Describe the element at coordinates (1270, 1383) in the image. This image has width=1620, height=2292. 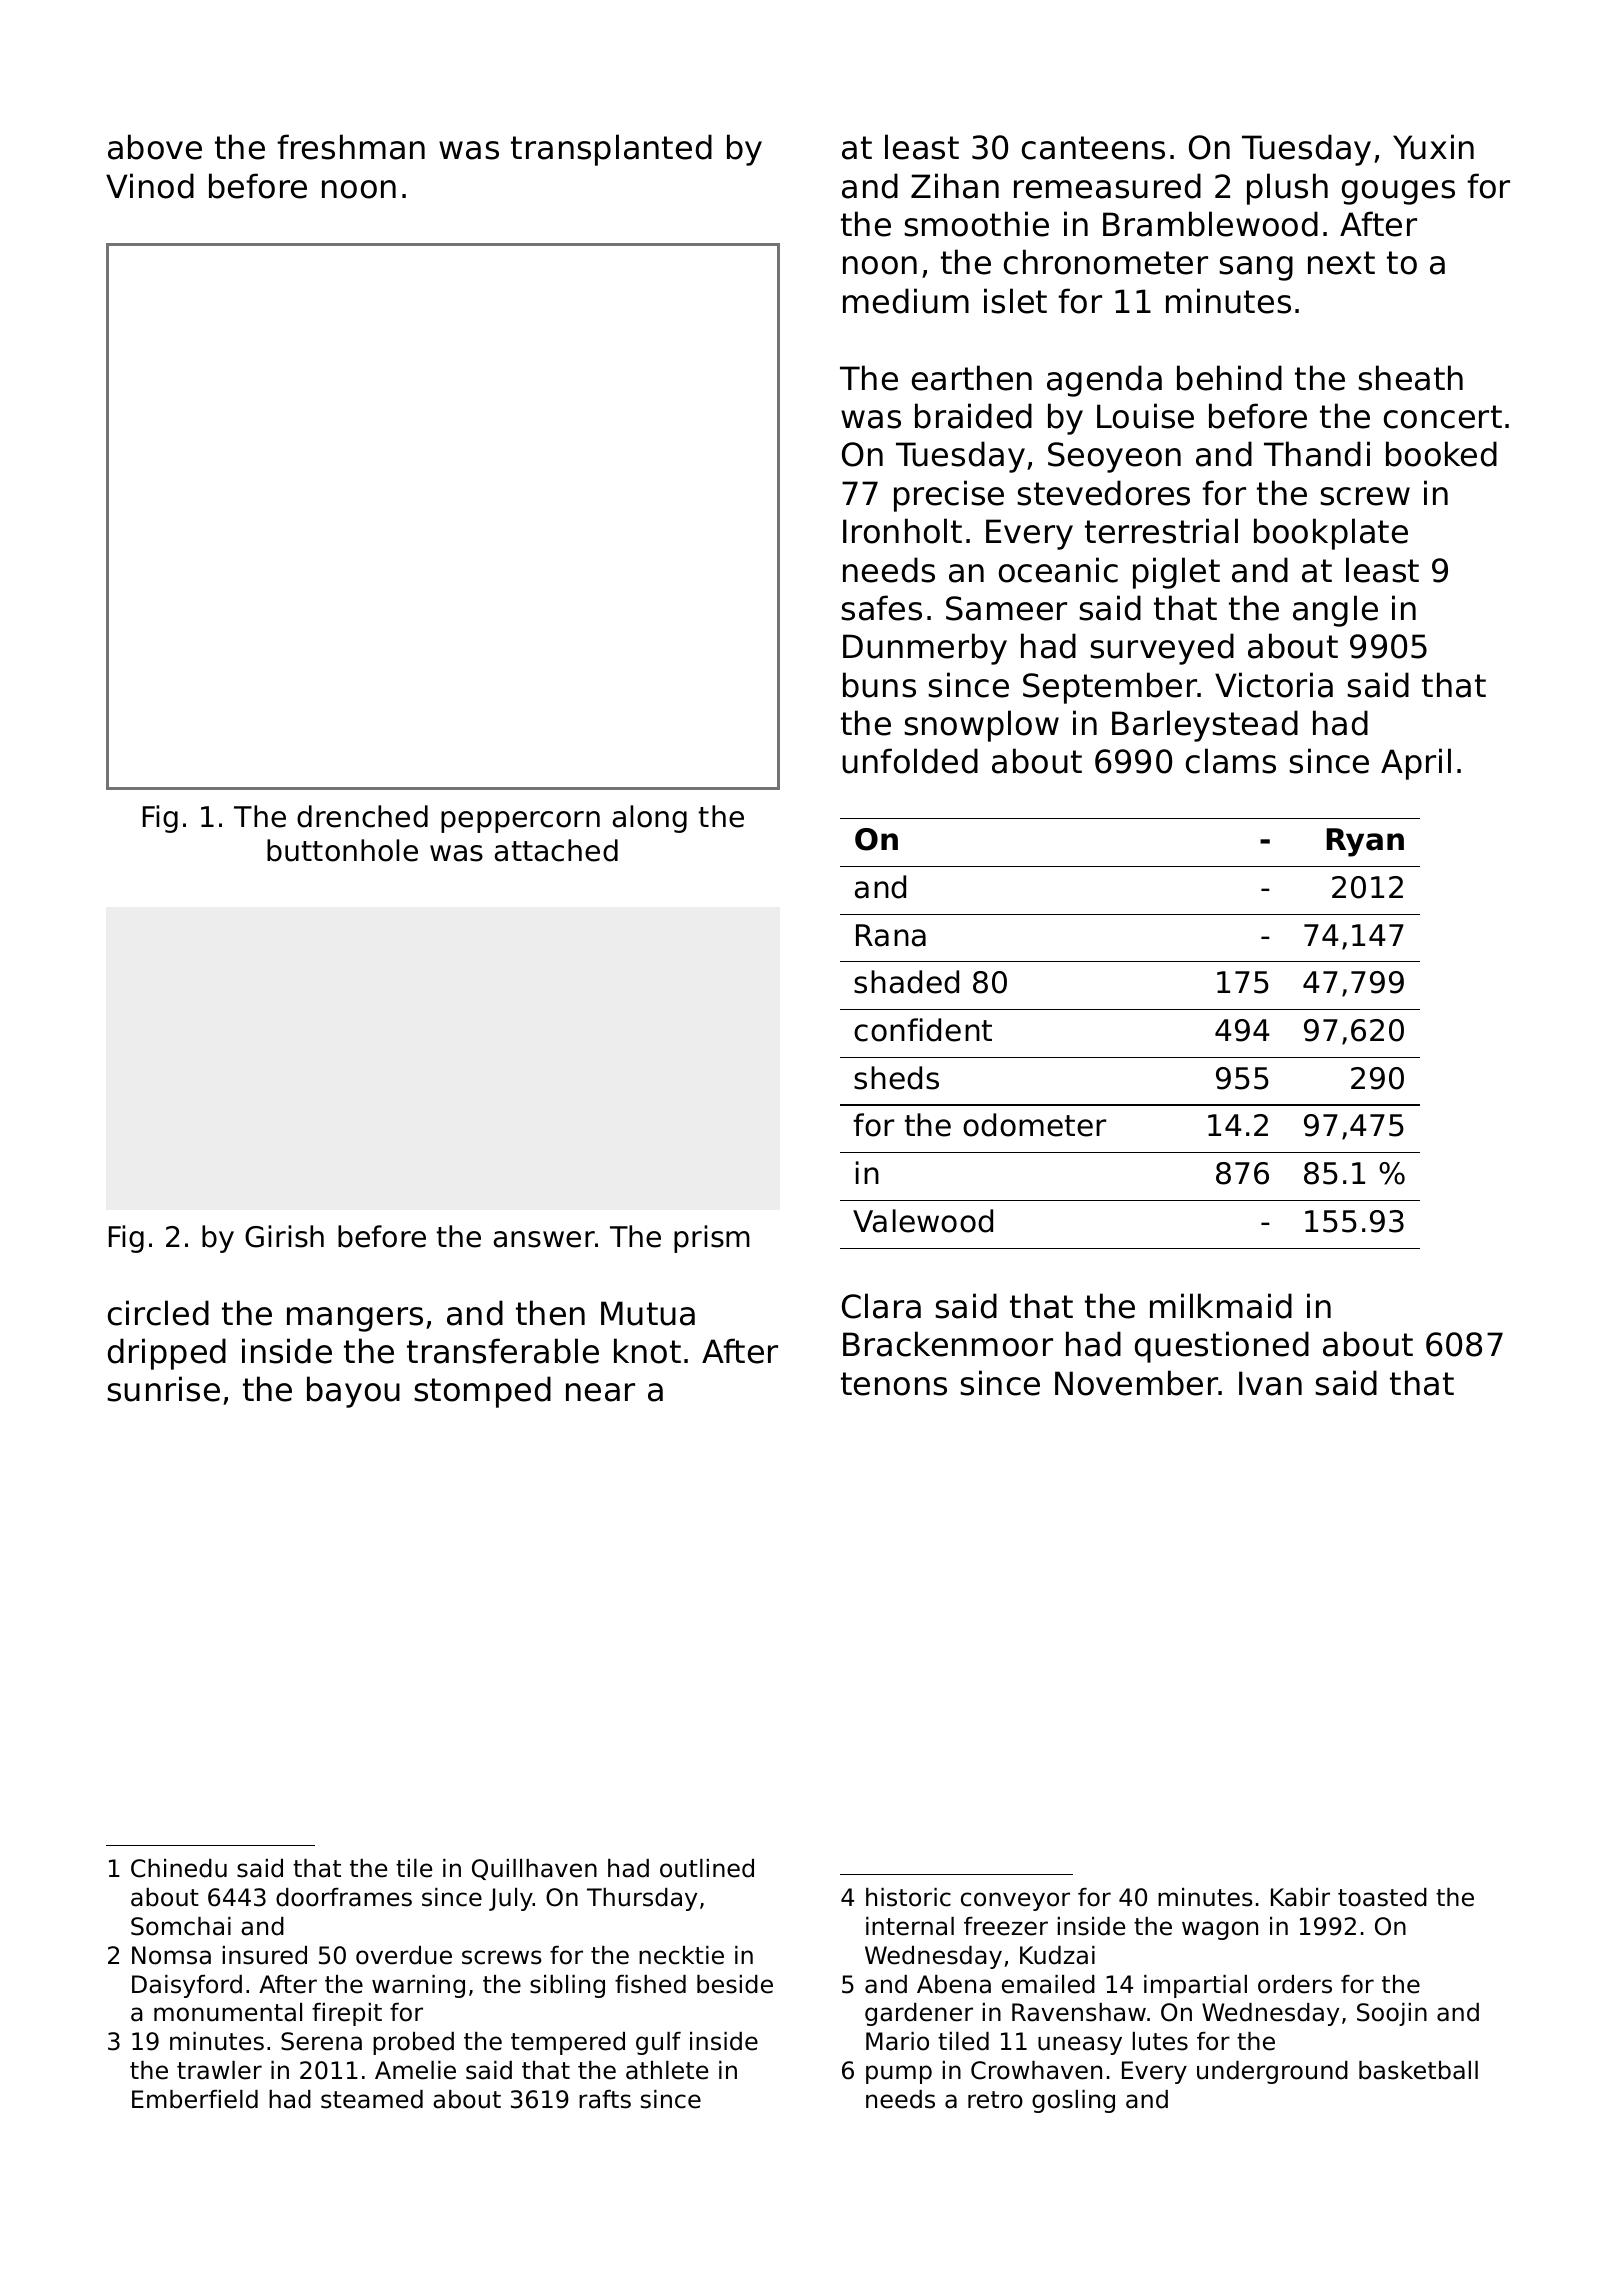
I see `Ivan` at that location.
